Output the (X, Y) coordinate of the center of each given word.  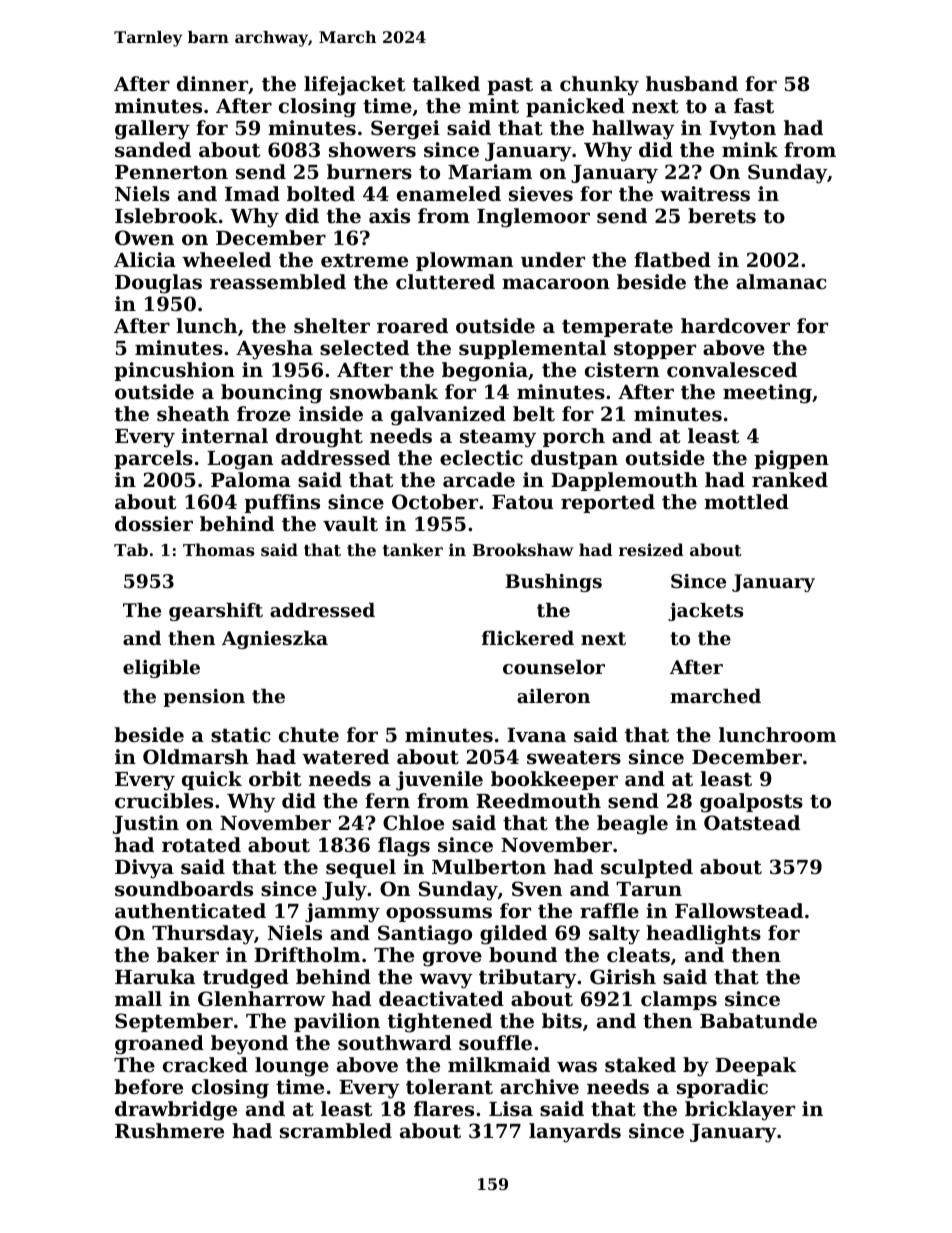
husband (692, 83)
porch (574, 437)
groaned (159, 1045)
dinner (212, 83)
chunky (599, 86)
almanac (781, 281)
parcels (153, 459)
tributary (528, 979)
